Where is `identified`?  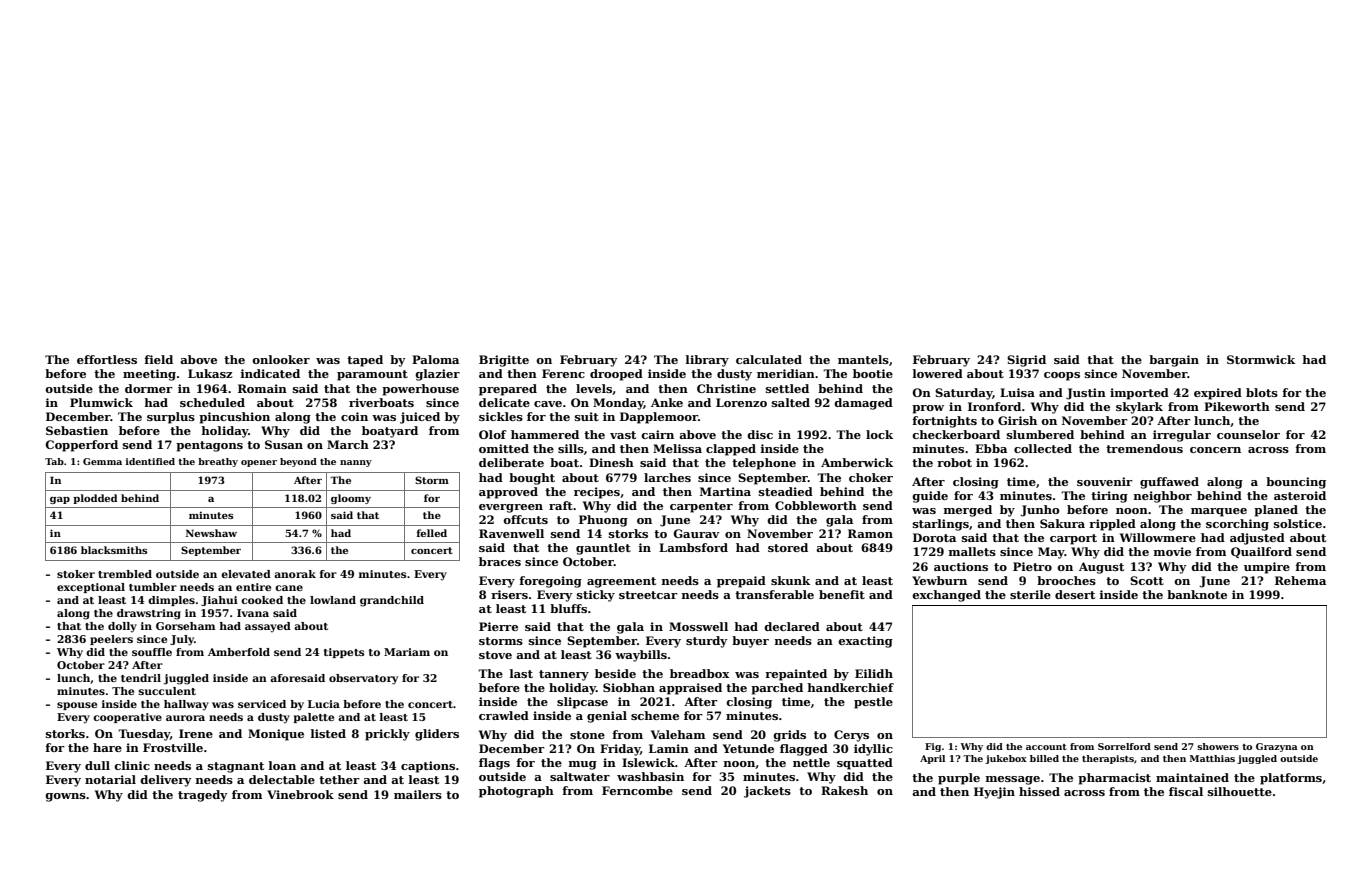
identified is located at coordinates (150, 461).
